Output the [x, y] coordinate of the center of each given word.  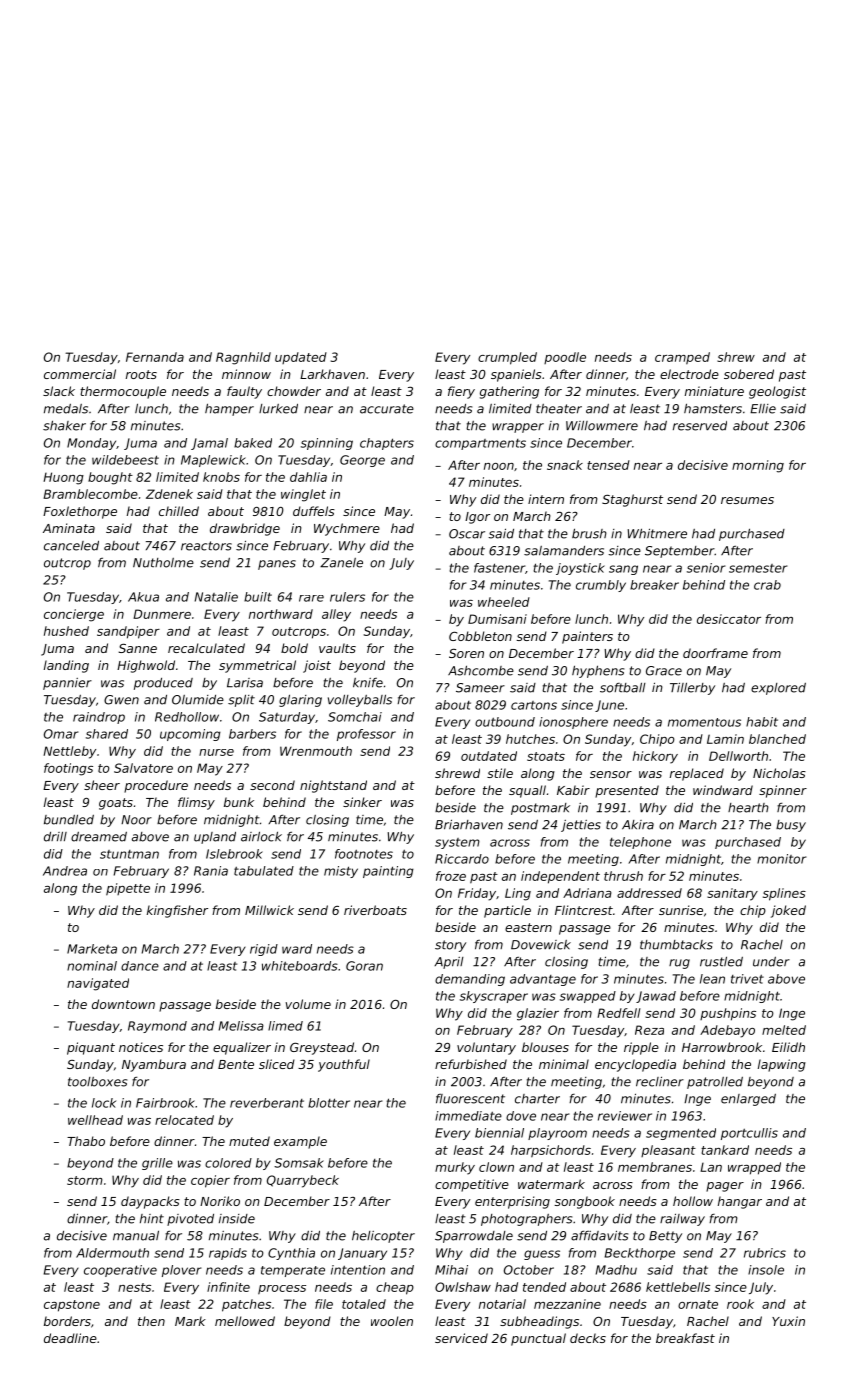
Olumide [198, 700]
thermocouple [123, 392]
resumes [747, 500]
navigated [98, 984]
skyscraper [494, 997]
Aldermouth [112, 1253]
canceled [71, 546]
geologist [777, 392]
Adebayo [727, 1031]
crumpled [507, 358]
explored [778, 689]
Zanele [341, 563]
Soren [466, 653]
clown [496, 1167]
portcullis [749, 1134]
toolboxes [97, 1082]
